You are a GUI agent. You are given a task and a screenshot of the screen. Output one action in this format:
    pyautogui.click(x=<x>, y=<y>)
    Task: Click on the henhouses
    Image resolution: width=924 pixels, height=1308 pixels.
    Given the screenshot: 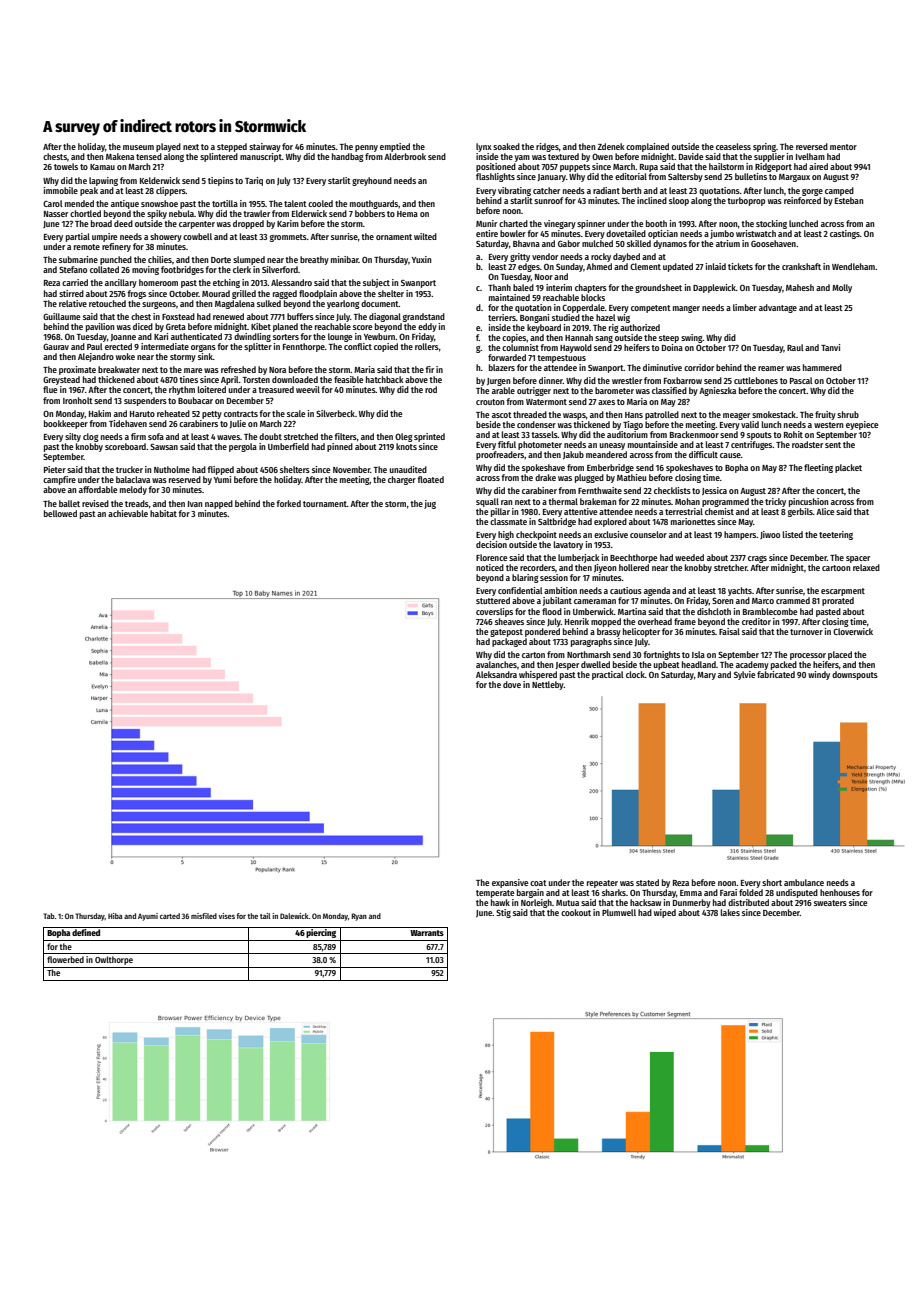 What is the action you would take?
    pyautogui.click(x=840, y=892)
